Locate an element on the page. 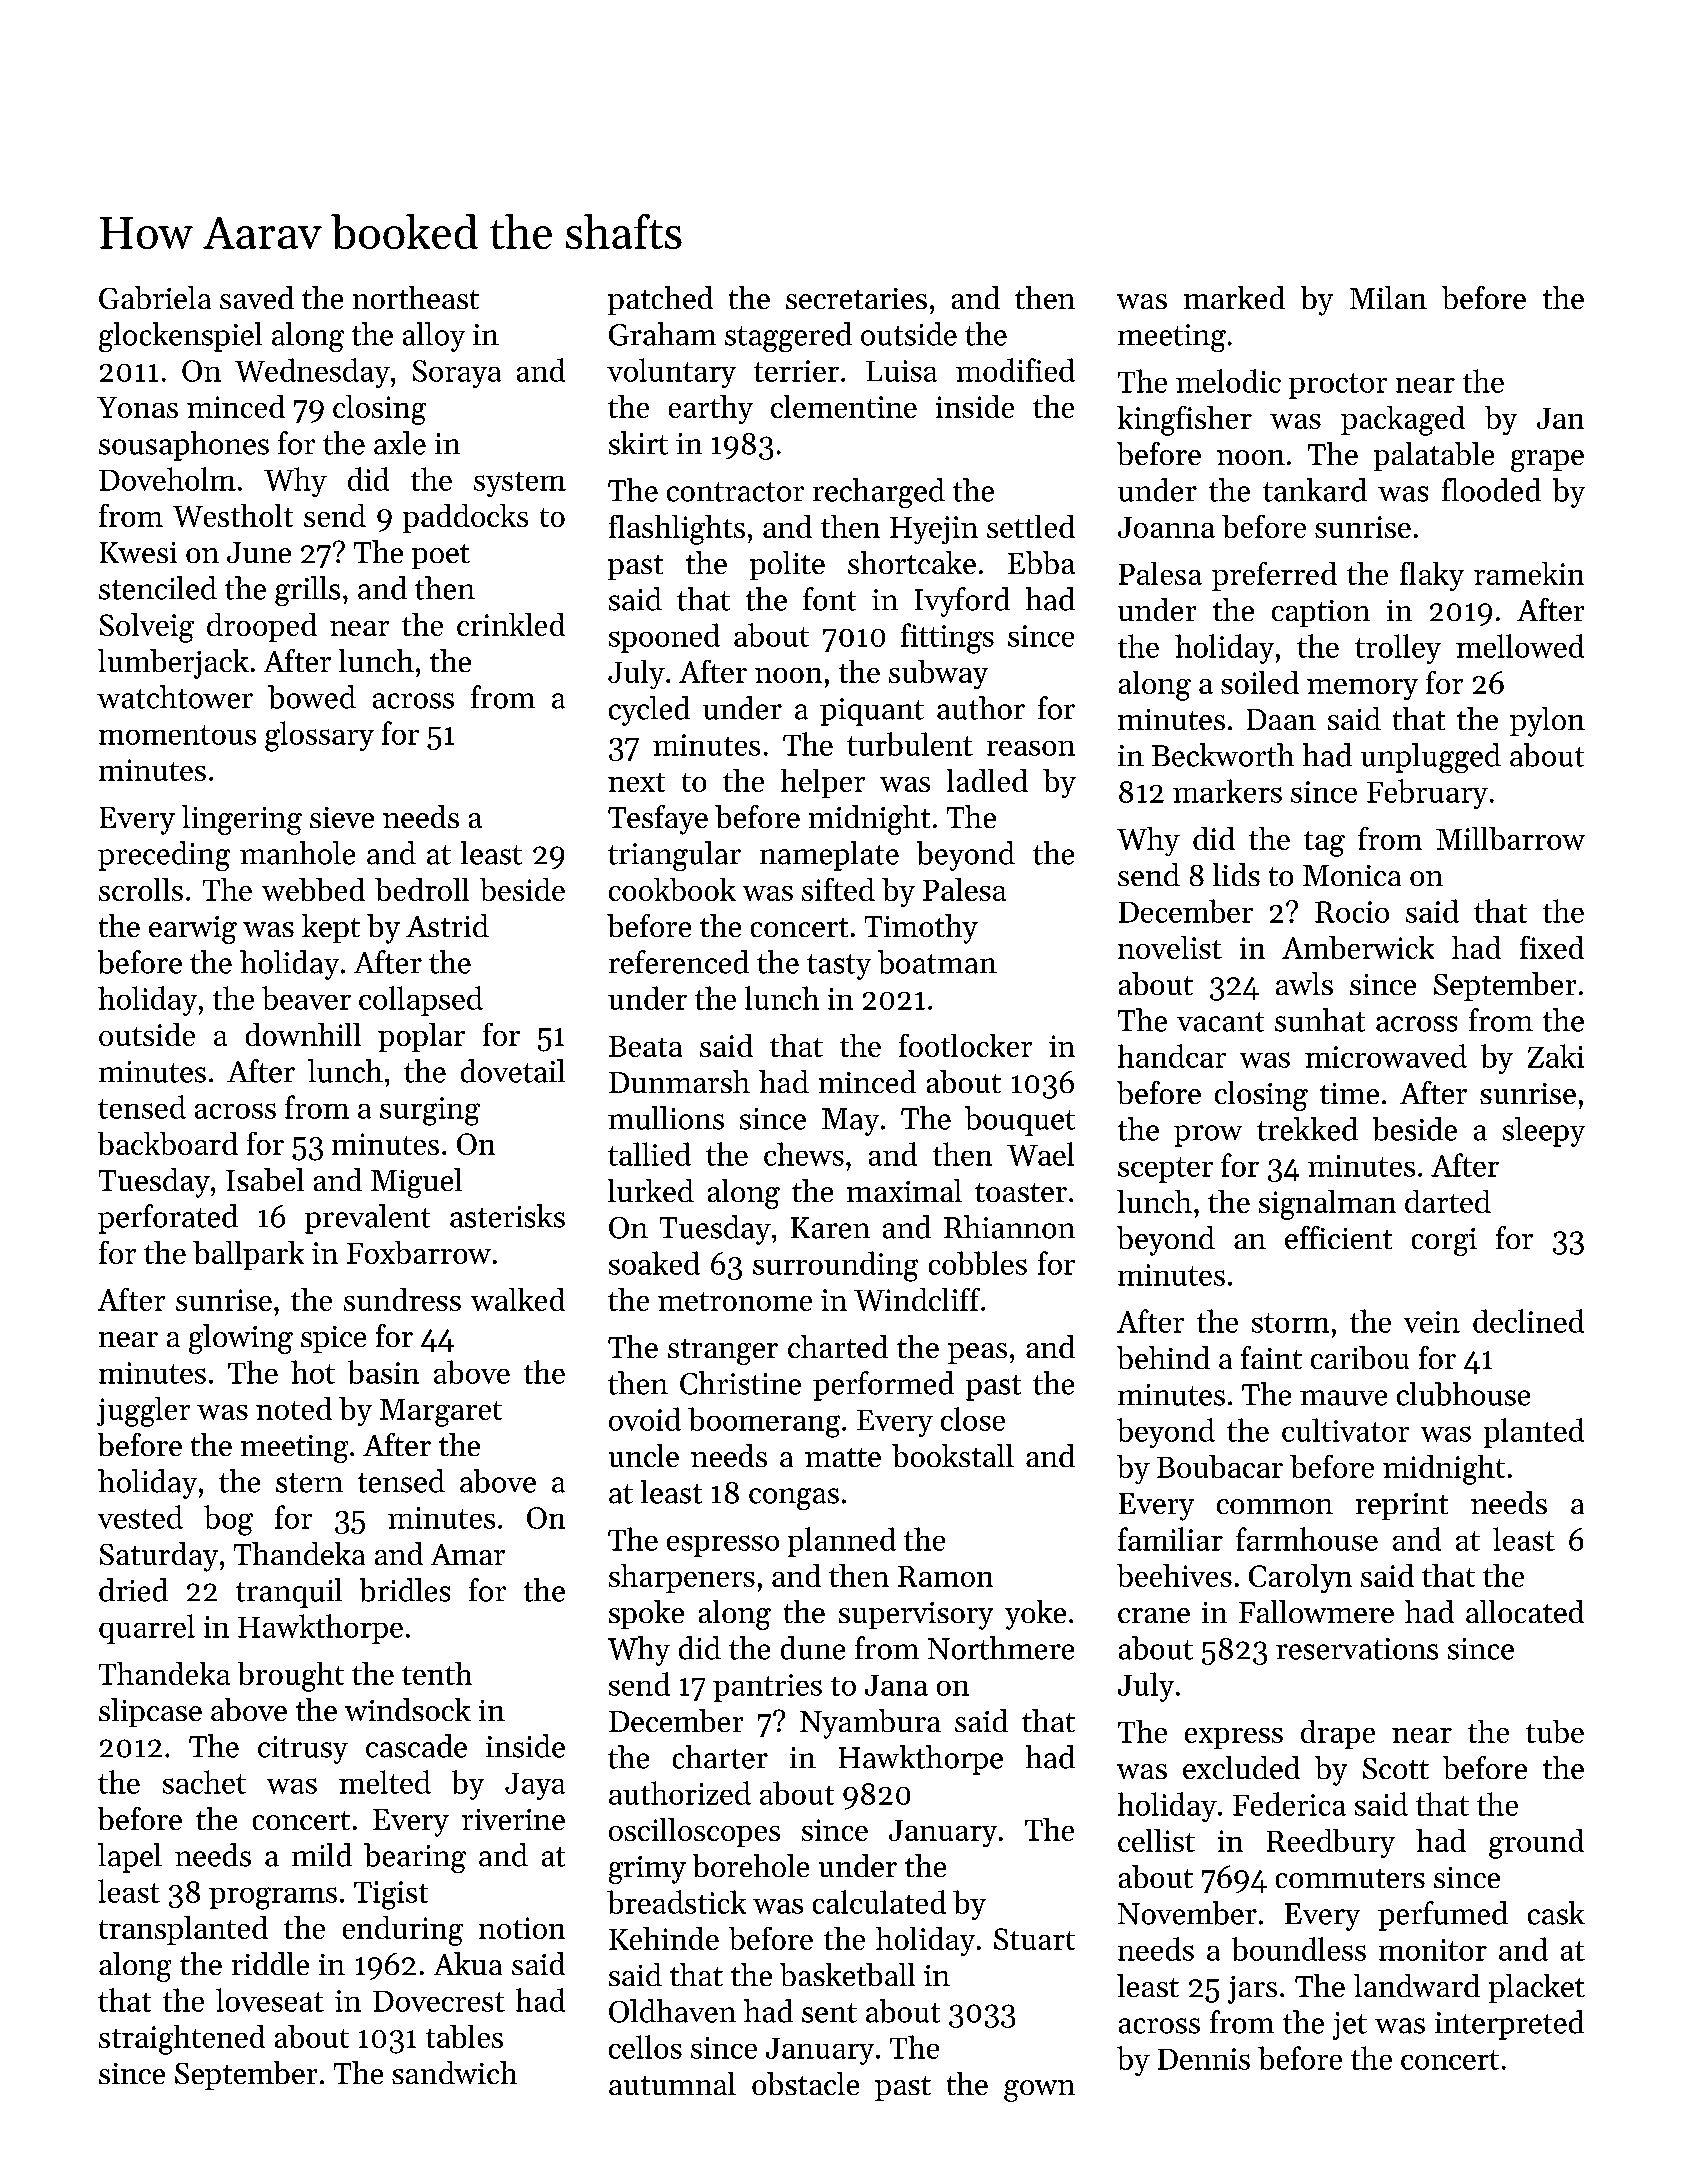 The width and height of the image is (1683, 2178). kingfisher is located at coordinates (1184, 421).
